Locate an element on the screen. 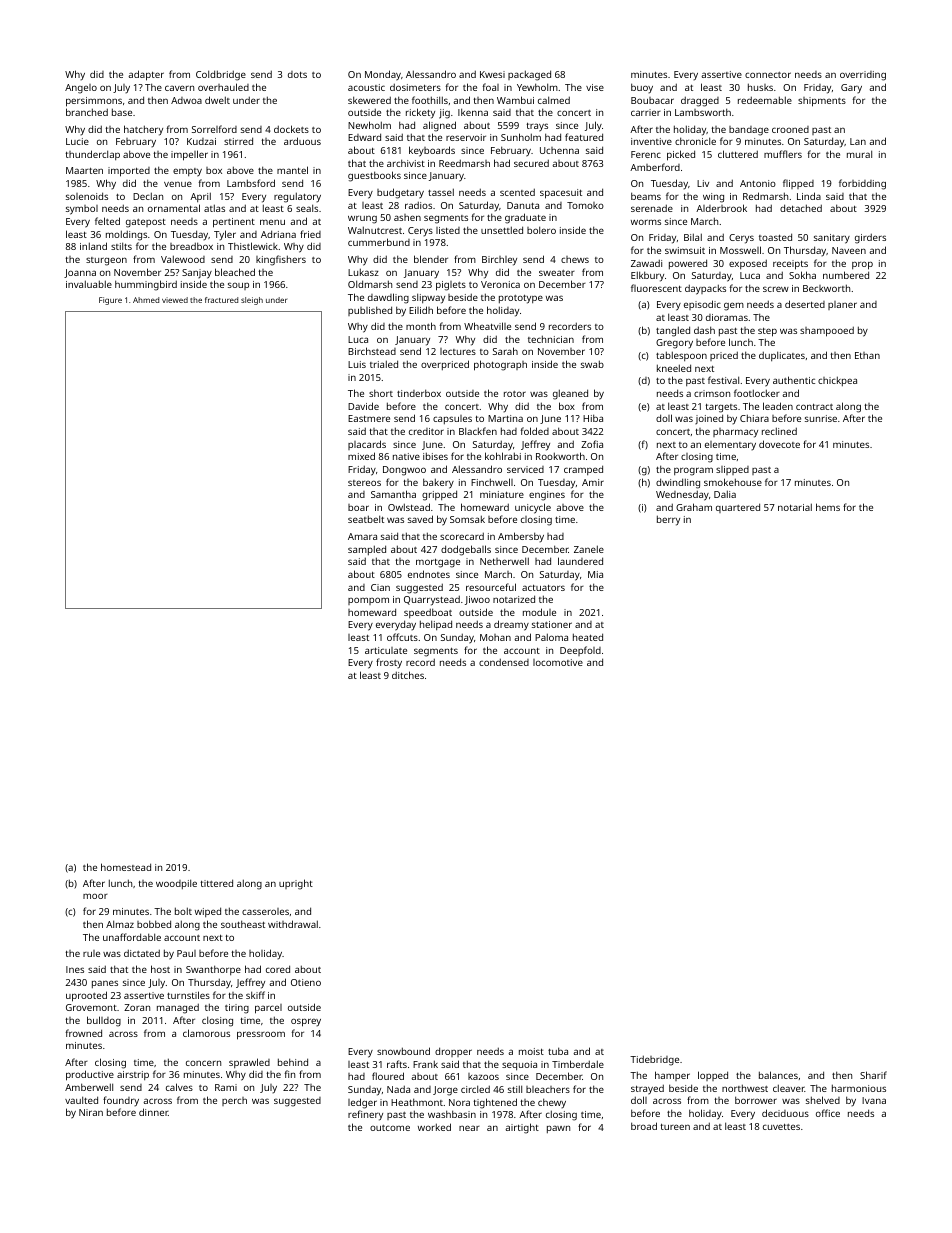 This screenshot has height=1233, width=952. Deepfold is located at coordinates (580, 651).
